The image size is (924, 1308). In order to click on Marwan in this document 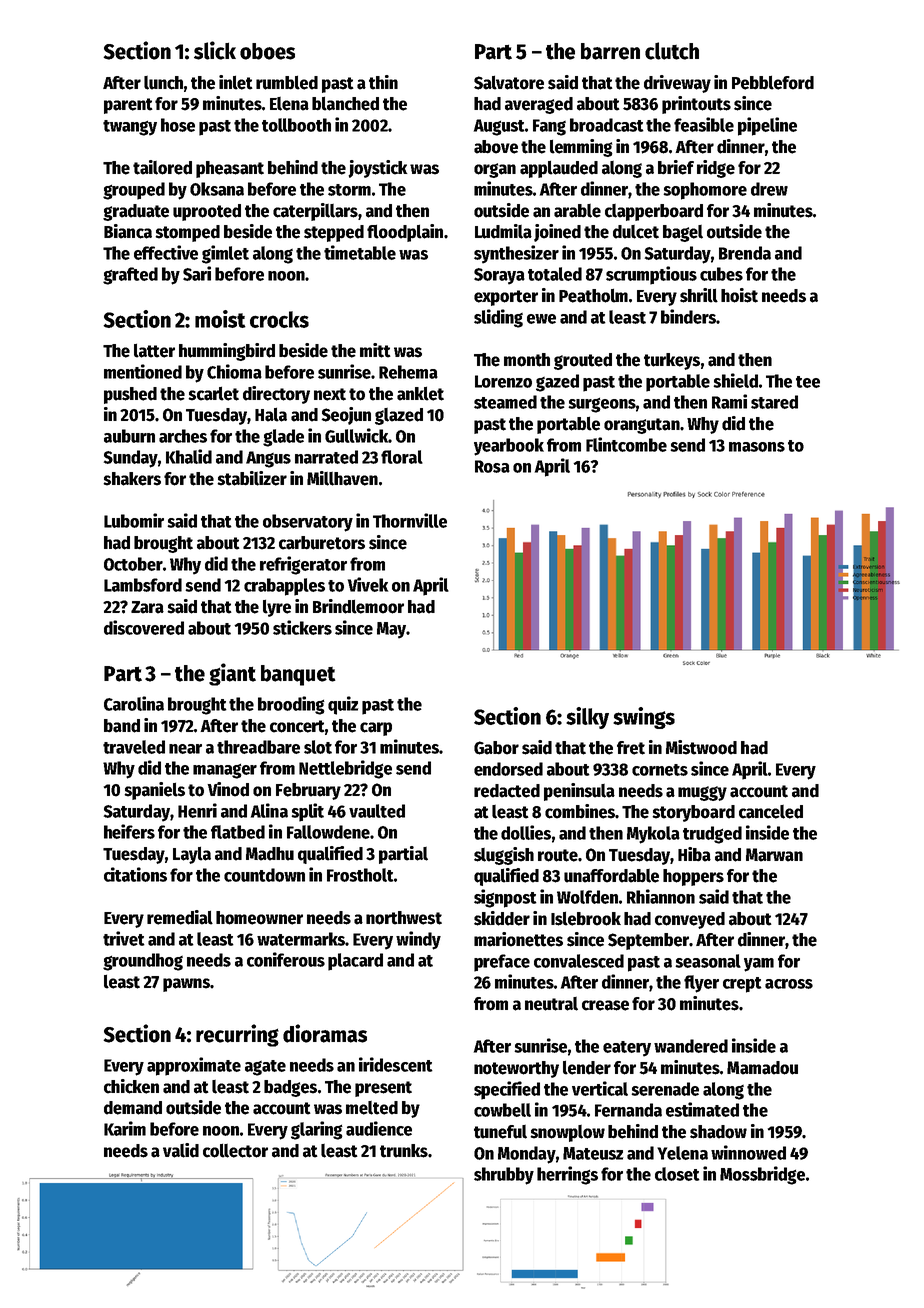, I will do `click(774, 855)`.
